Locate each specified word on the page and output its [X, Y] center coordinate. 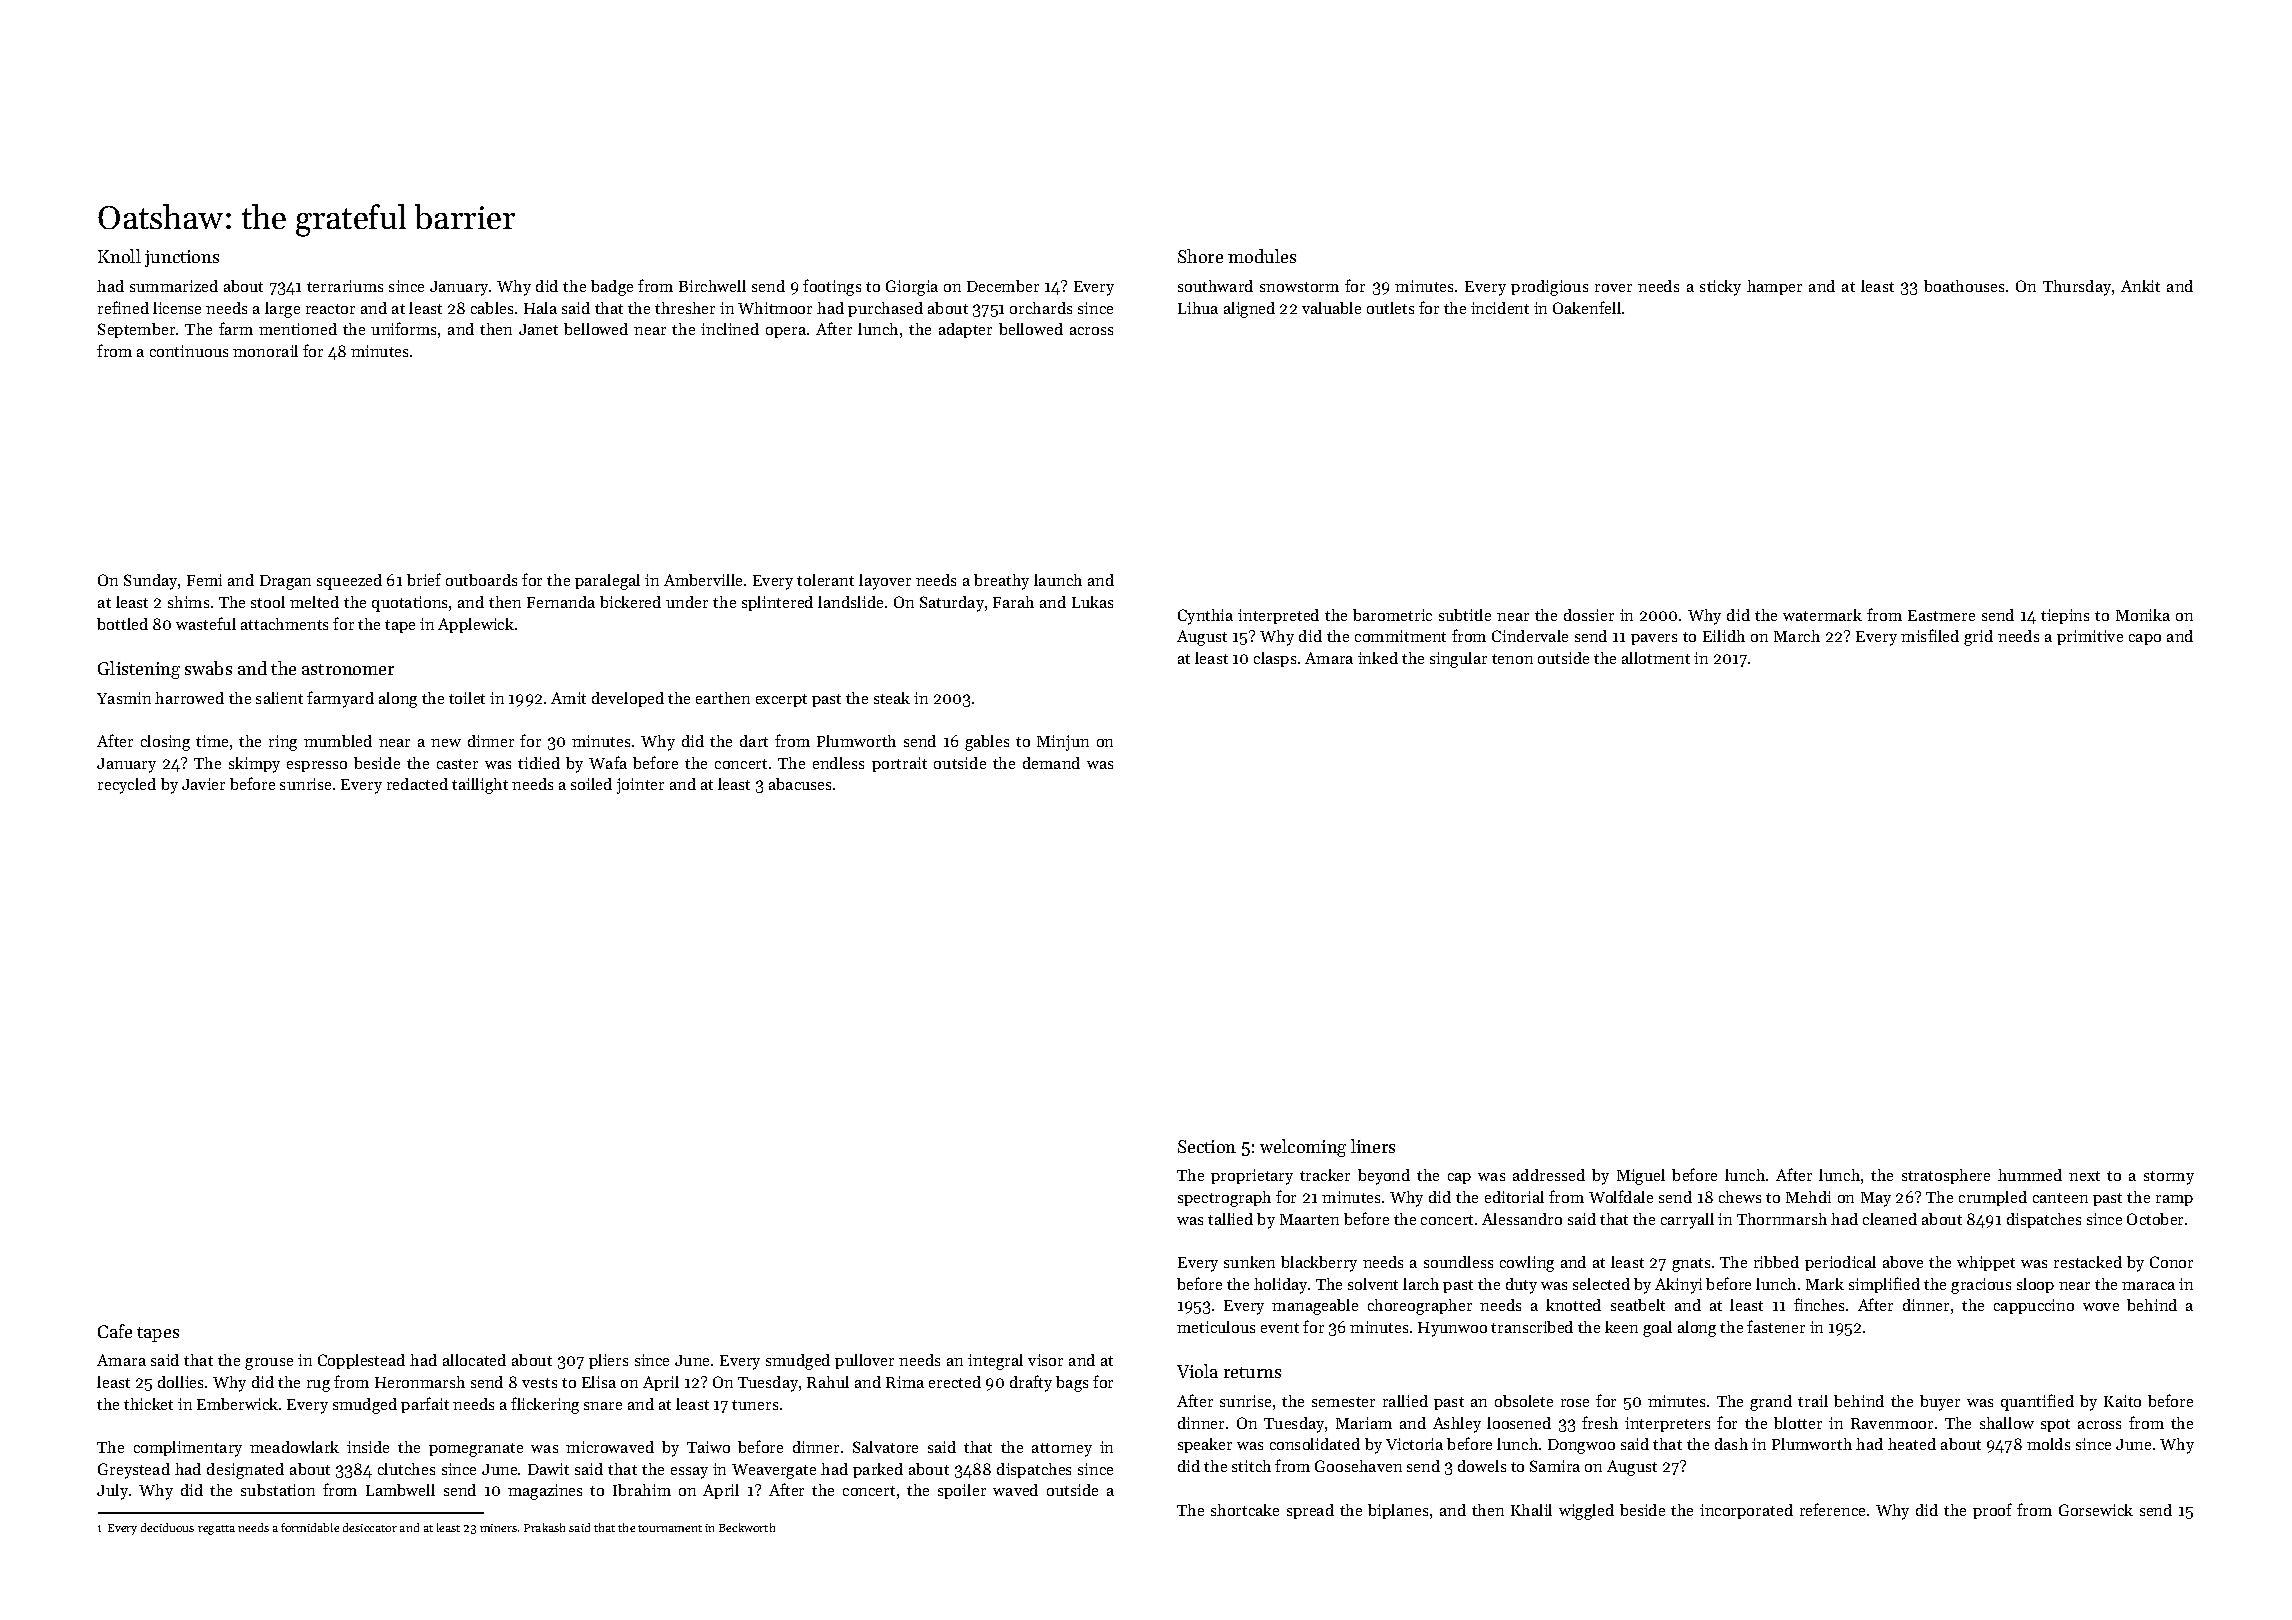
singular [1458, 660]
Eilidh [1724, 636]
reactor [330, 309]
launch [1058, 580]
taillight [480, 786]
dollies [180, 1382]
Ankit [2140, 286]
